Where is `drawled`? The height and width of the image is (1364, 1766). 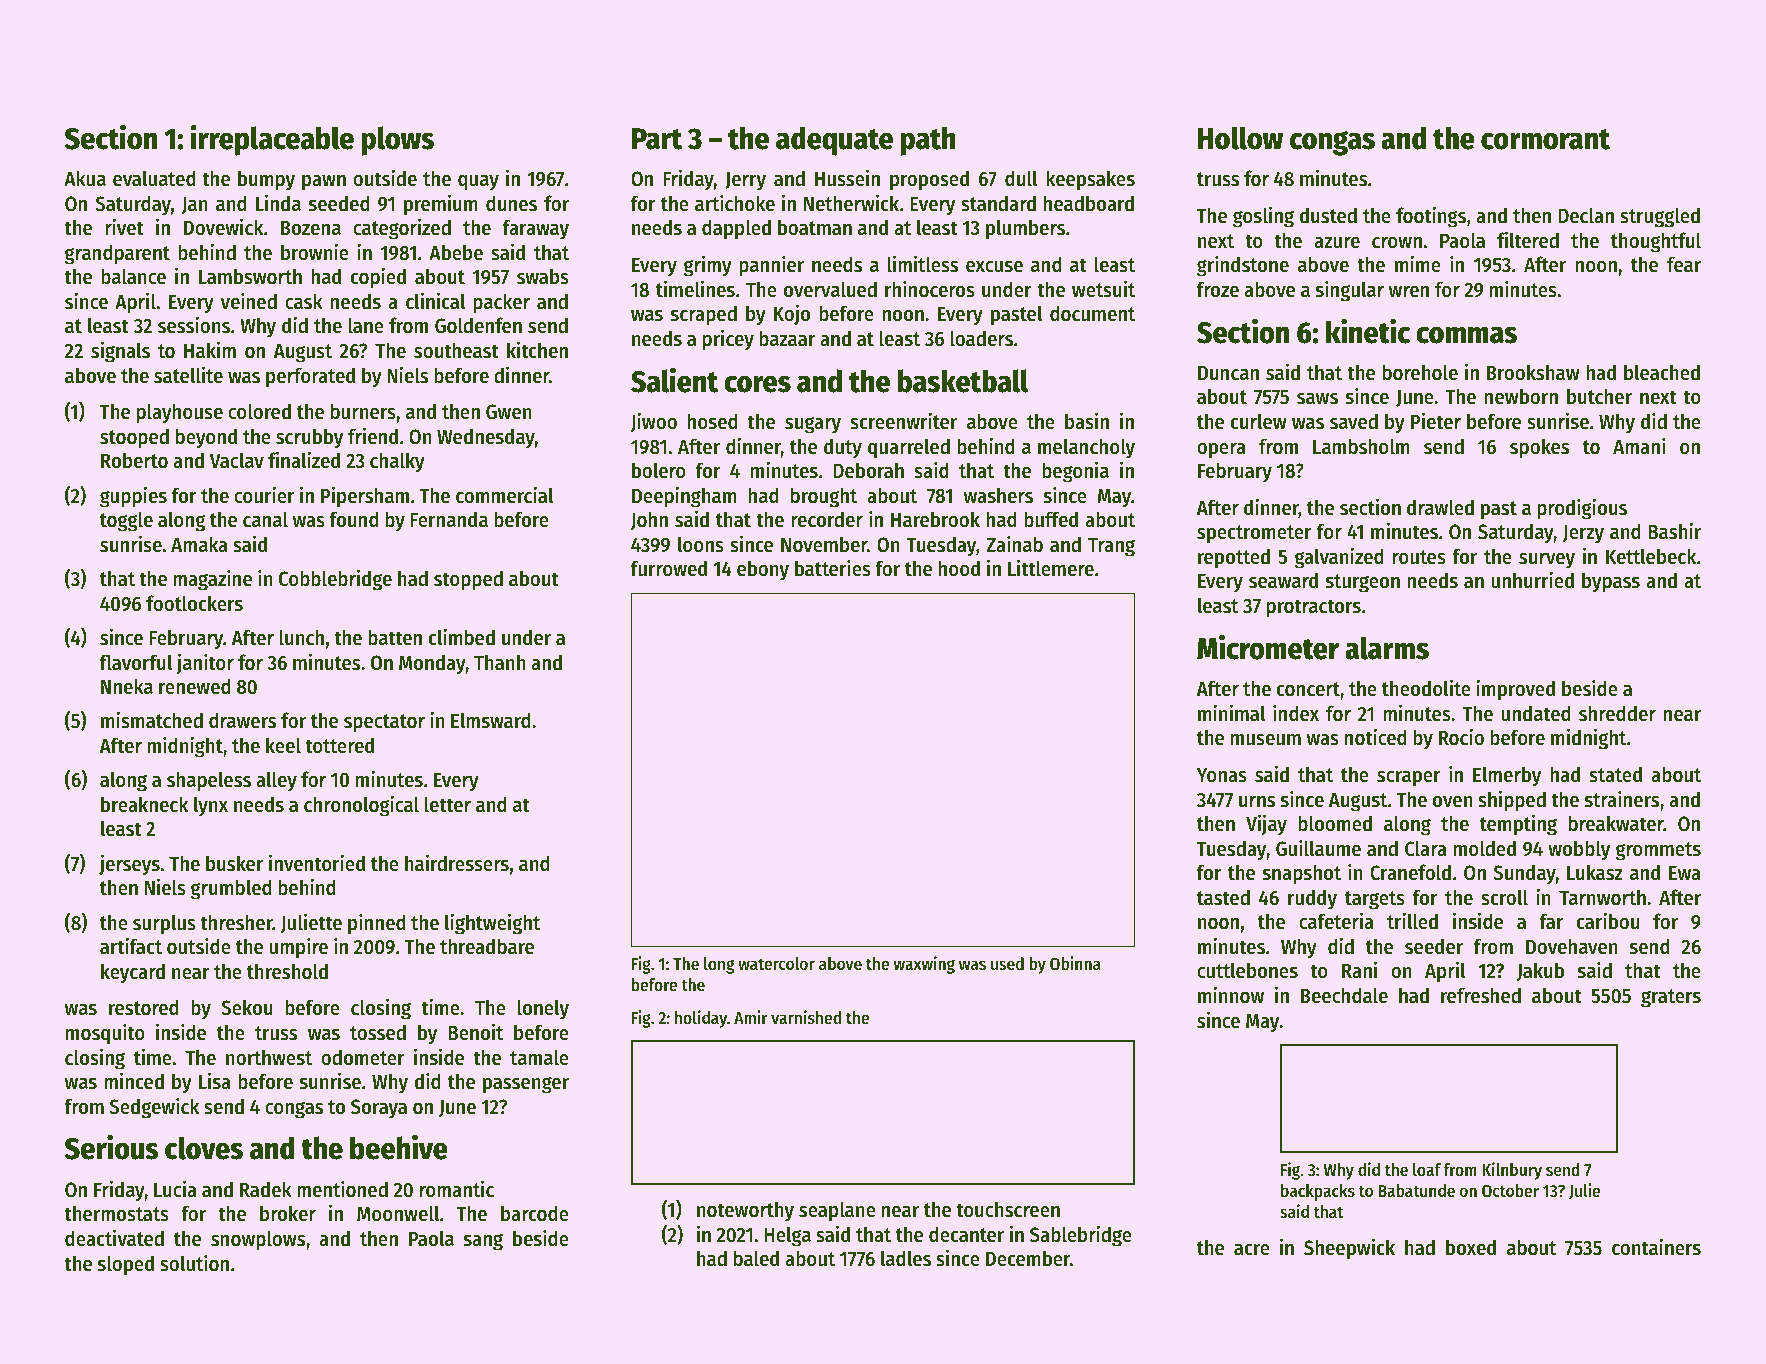 drawled is located at coordinates (1440, 507).
